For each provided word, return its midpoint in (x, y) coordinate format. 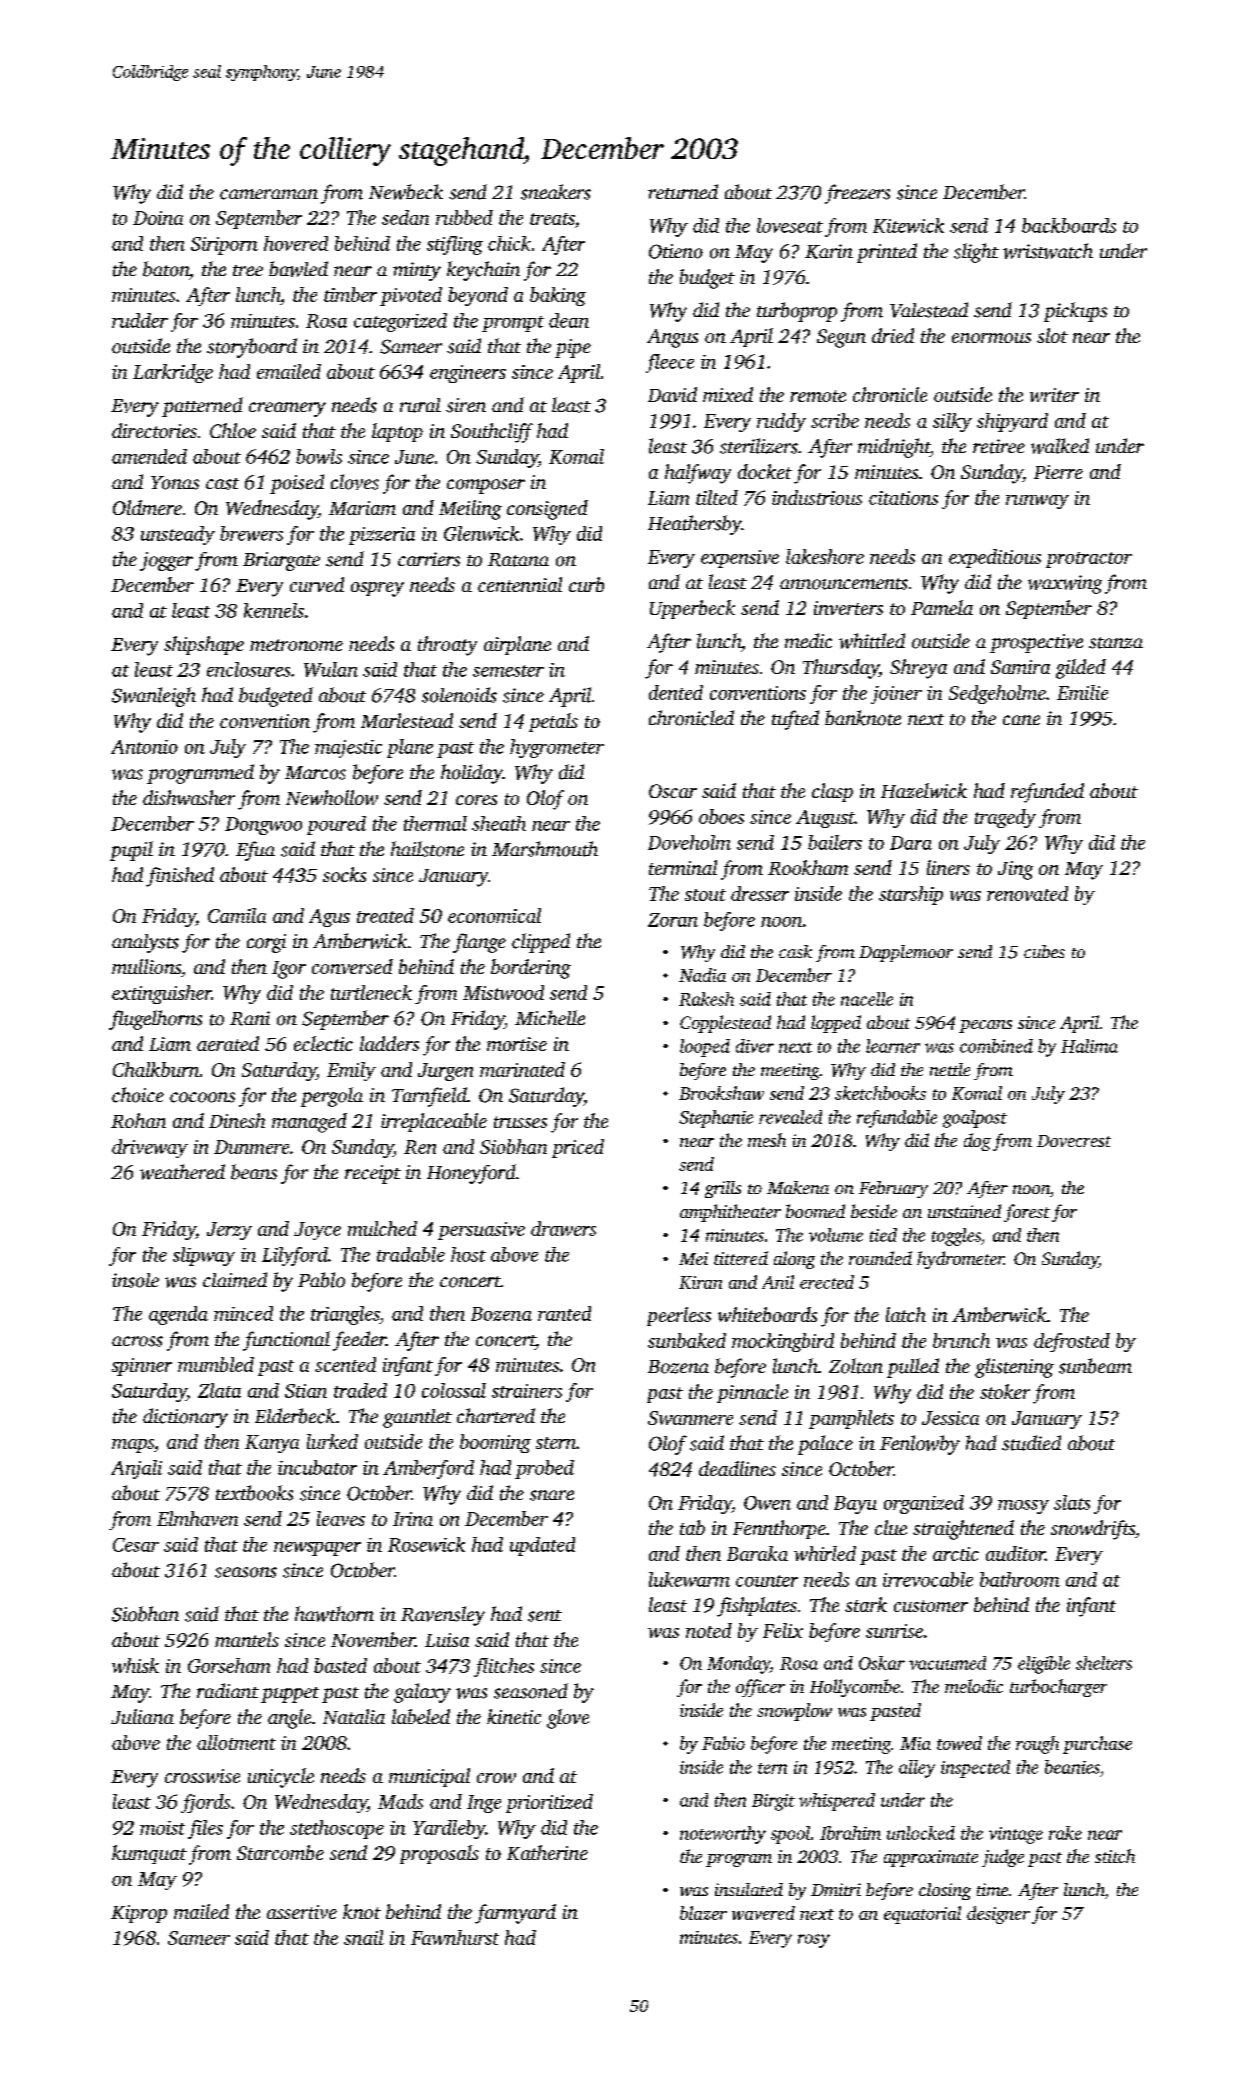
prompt (513, 324)
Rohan (138, 1120)
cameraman (269, 194)
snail (364, 1937)
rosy (814, 1941)
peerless (679, 1316)
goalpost (975, 1119)
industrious (817, 497)
